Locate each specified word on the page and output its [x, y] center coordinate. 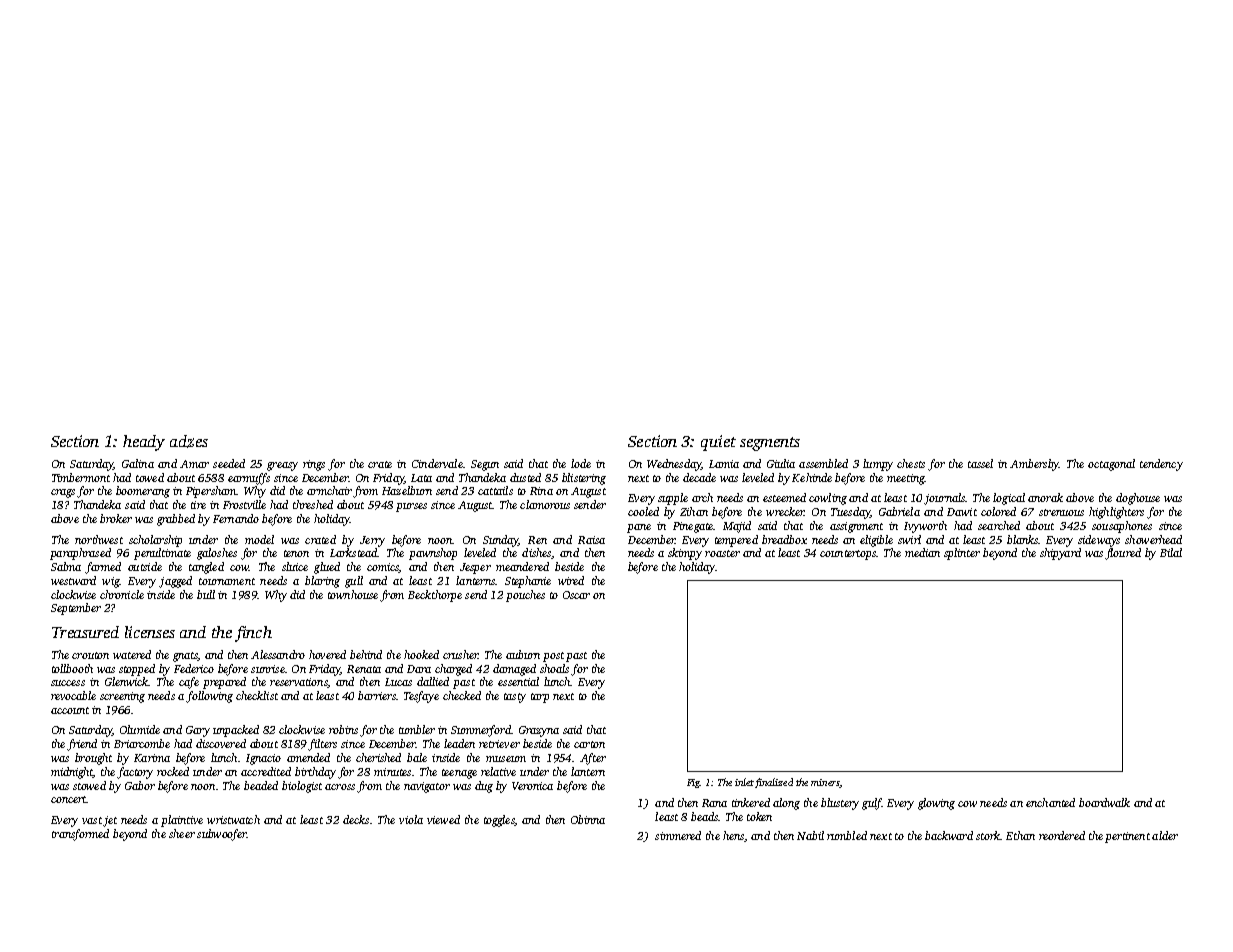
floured [1123, 554]
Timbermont [81, 477]
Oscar [576, 595]
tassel [980, 463]
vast [92, 820]
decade [699, 477]
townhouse [353, 594]
